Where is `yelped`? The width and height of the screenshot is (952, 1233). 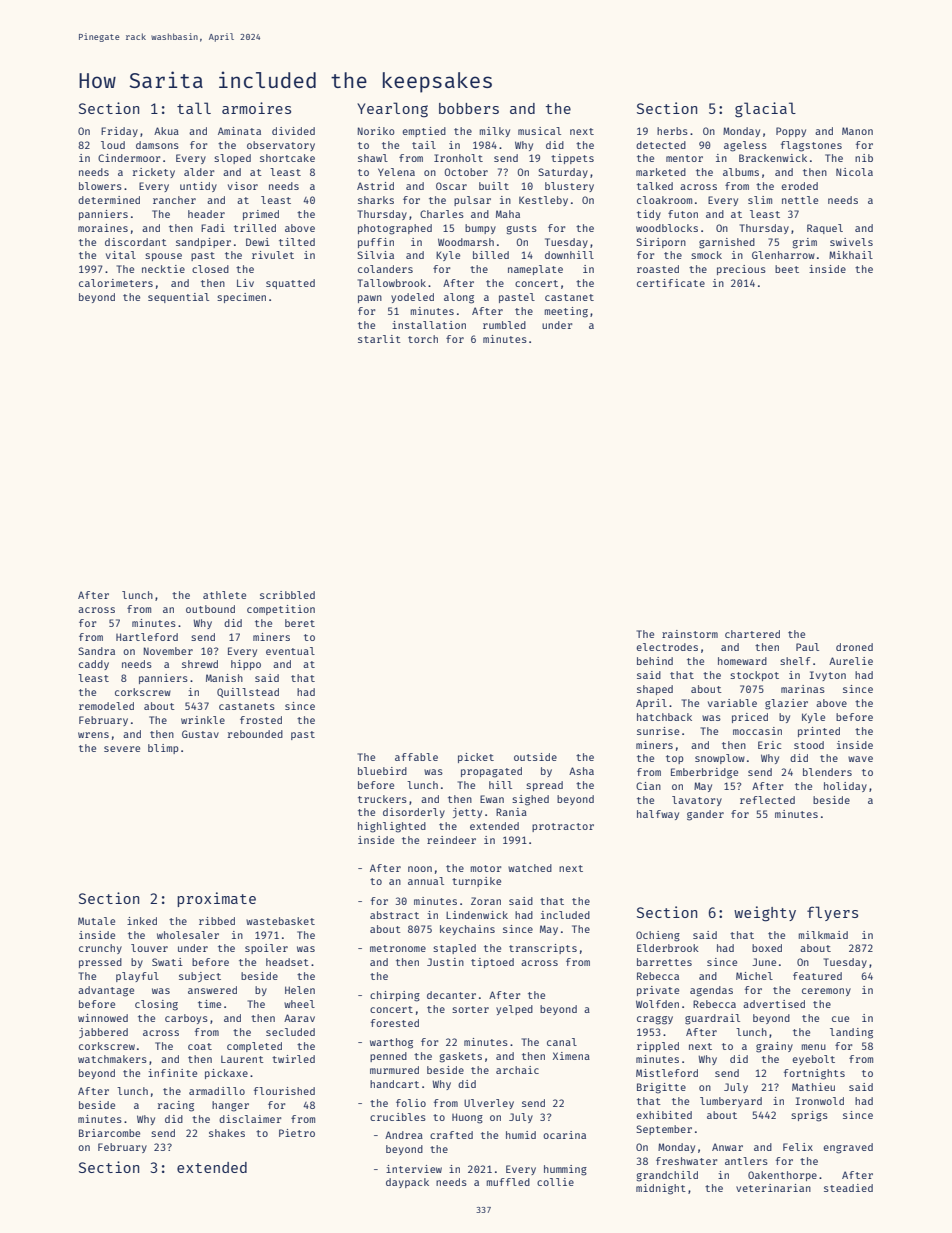
yelped is located at coordinates (514, 1010).
